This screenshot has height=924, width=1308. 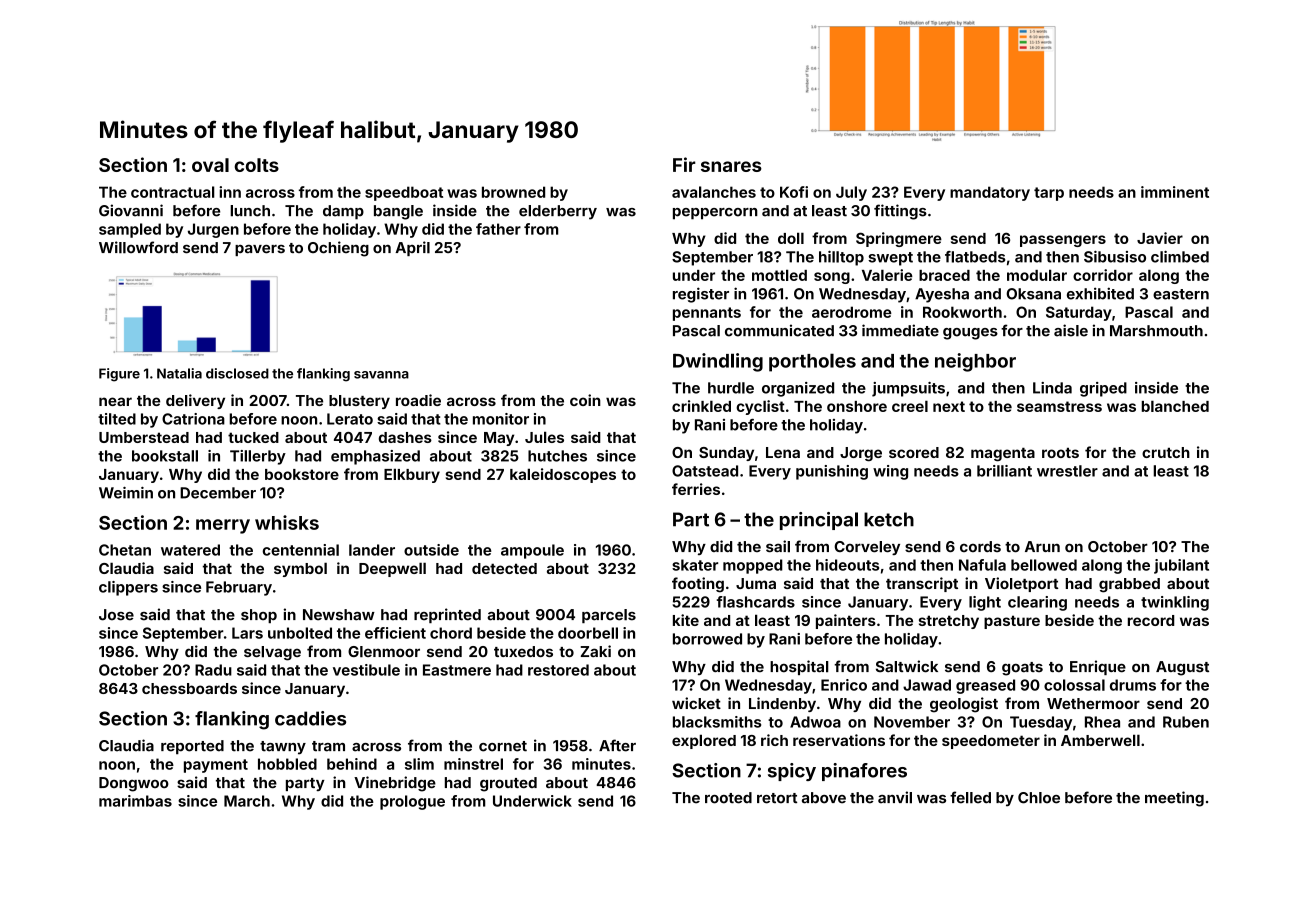 What do you see at coordinates (701, 295) in the screenshot?
I see `register` at bounding box center [701, 295].
